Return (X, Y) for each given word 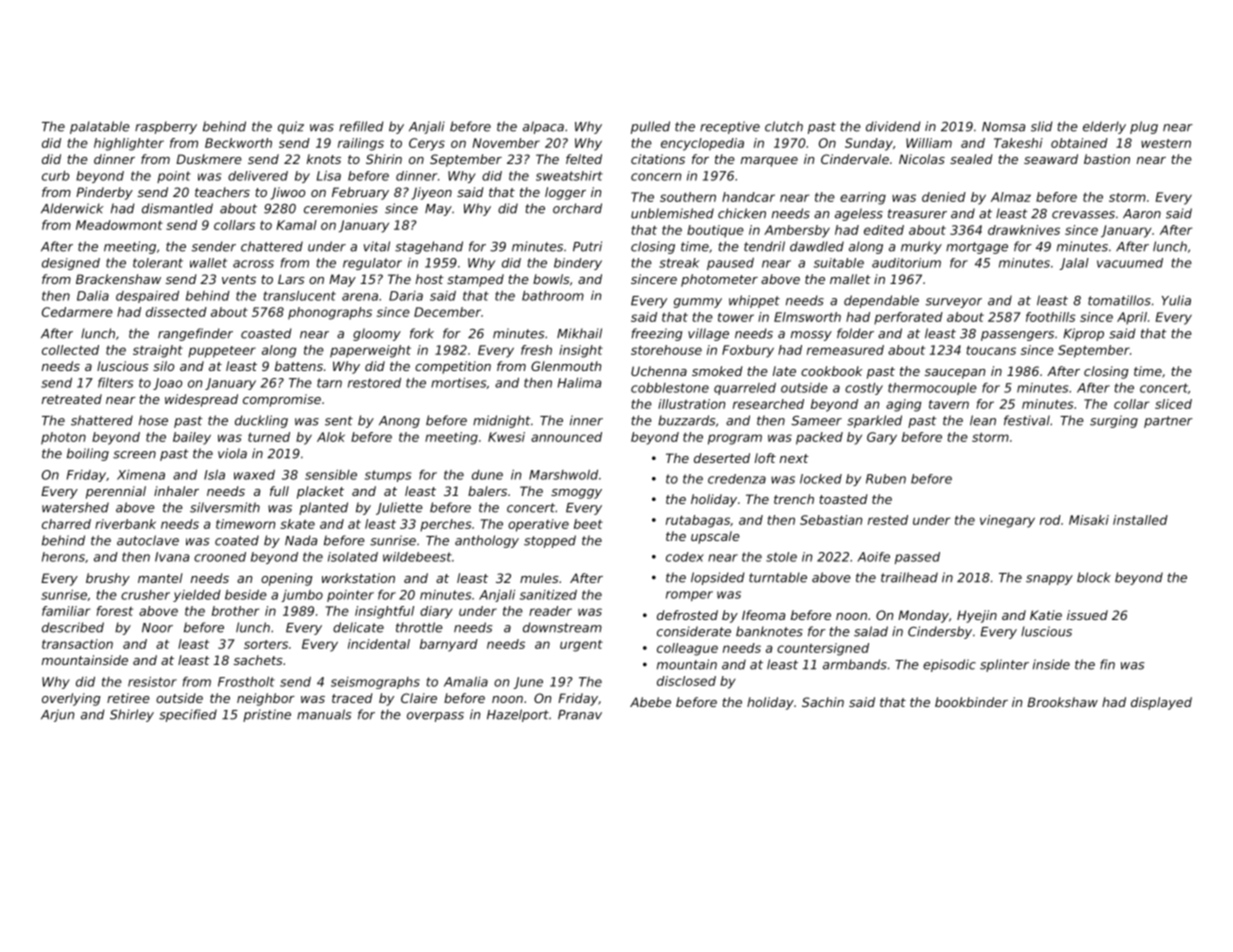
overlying (71, 699)
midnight (502, 421)
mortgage (977, 248)
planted (323, 508)
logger (565, 193)
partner (1168, 422)
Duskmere (209, 159)
